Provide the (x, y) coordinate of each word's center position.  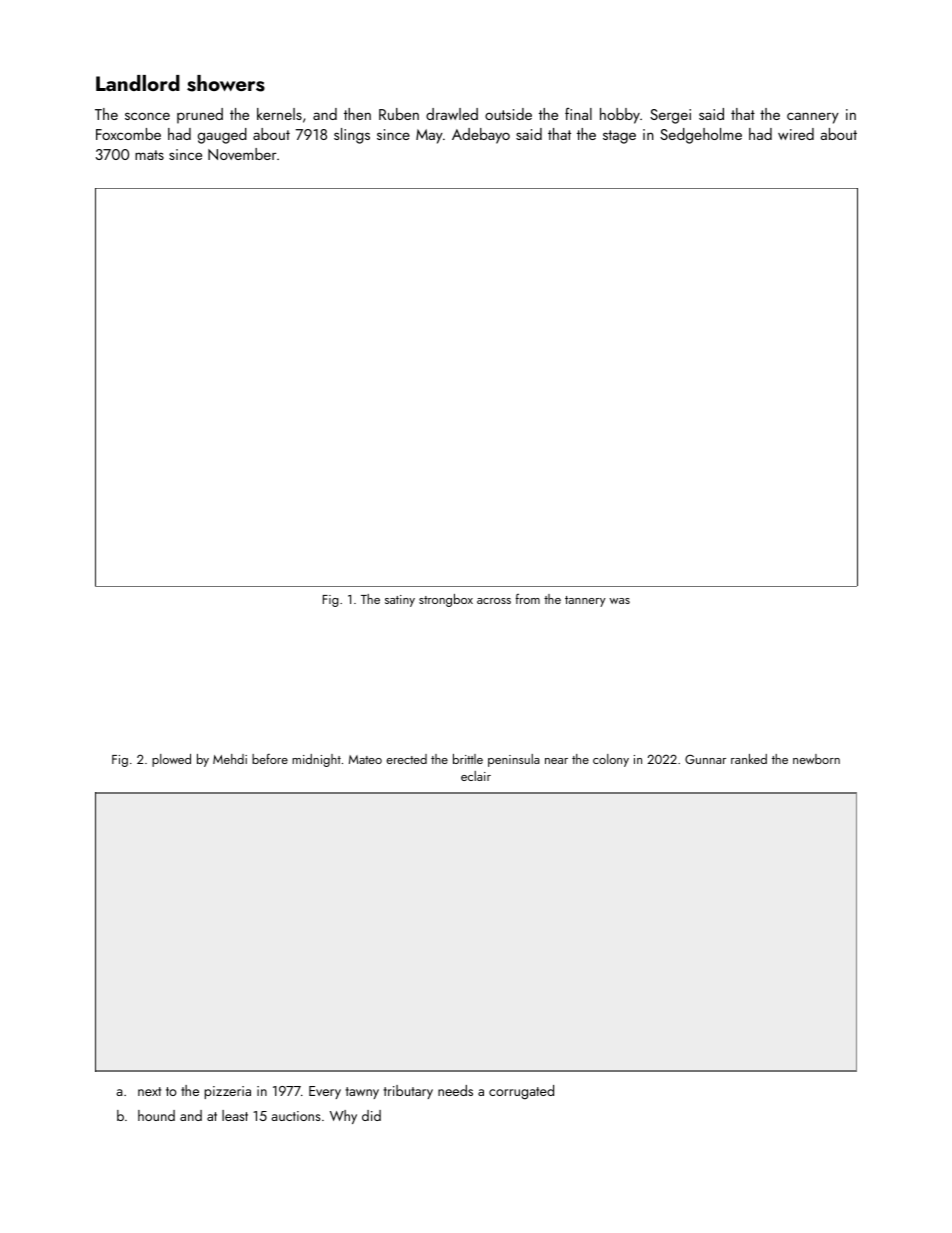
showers (226, 83)
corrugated (521, 1092)
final (578, 114)
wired (796, 134)
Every (325, 1092)
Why (343, 1117)
